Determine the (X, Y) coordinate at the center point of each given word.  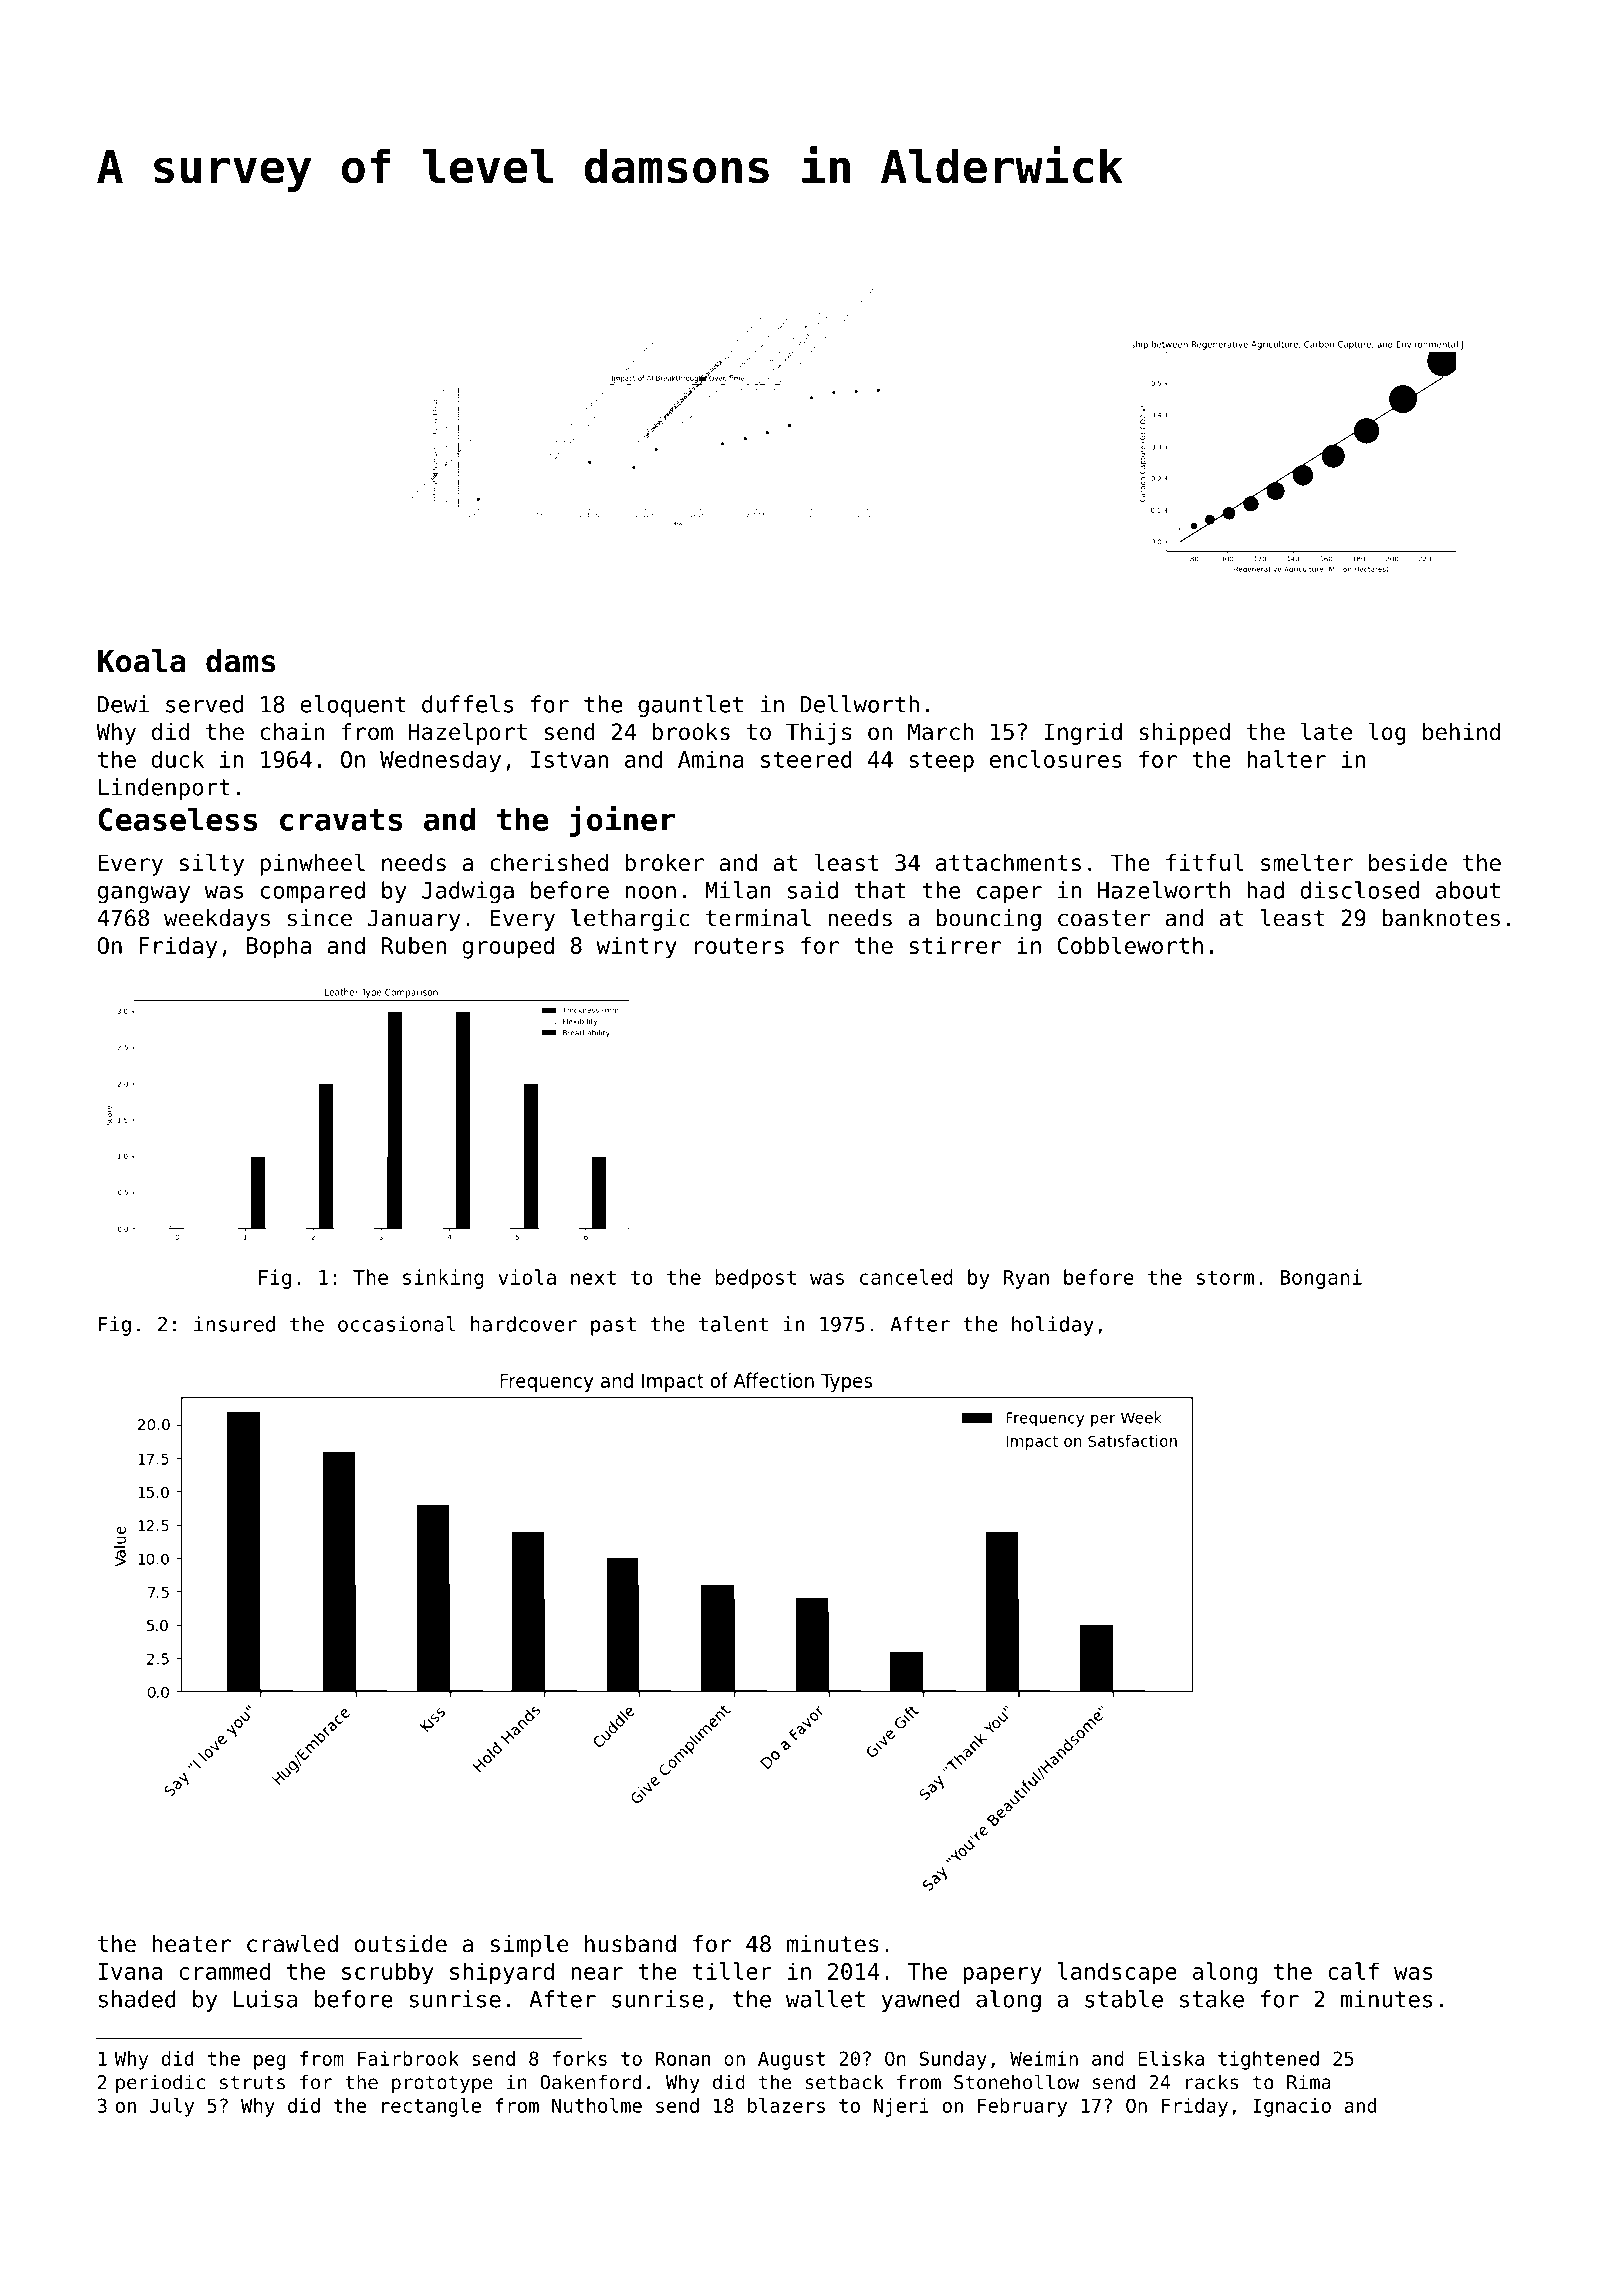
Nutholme (597, 2105)
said (813, 890)
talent (733, 1324)
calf (1353, 1971)
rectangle (431, 2107)
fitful (1204, 862)
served (204, 704)
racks (1212, 2082)
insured (234, 1324)
